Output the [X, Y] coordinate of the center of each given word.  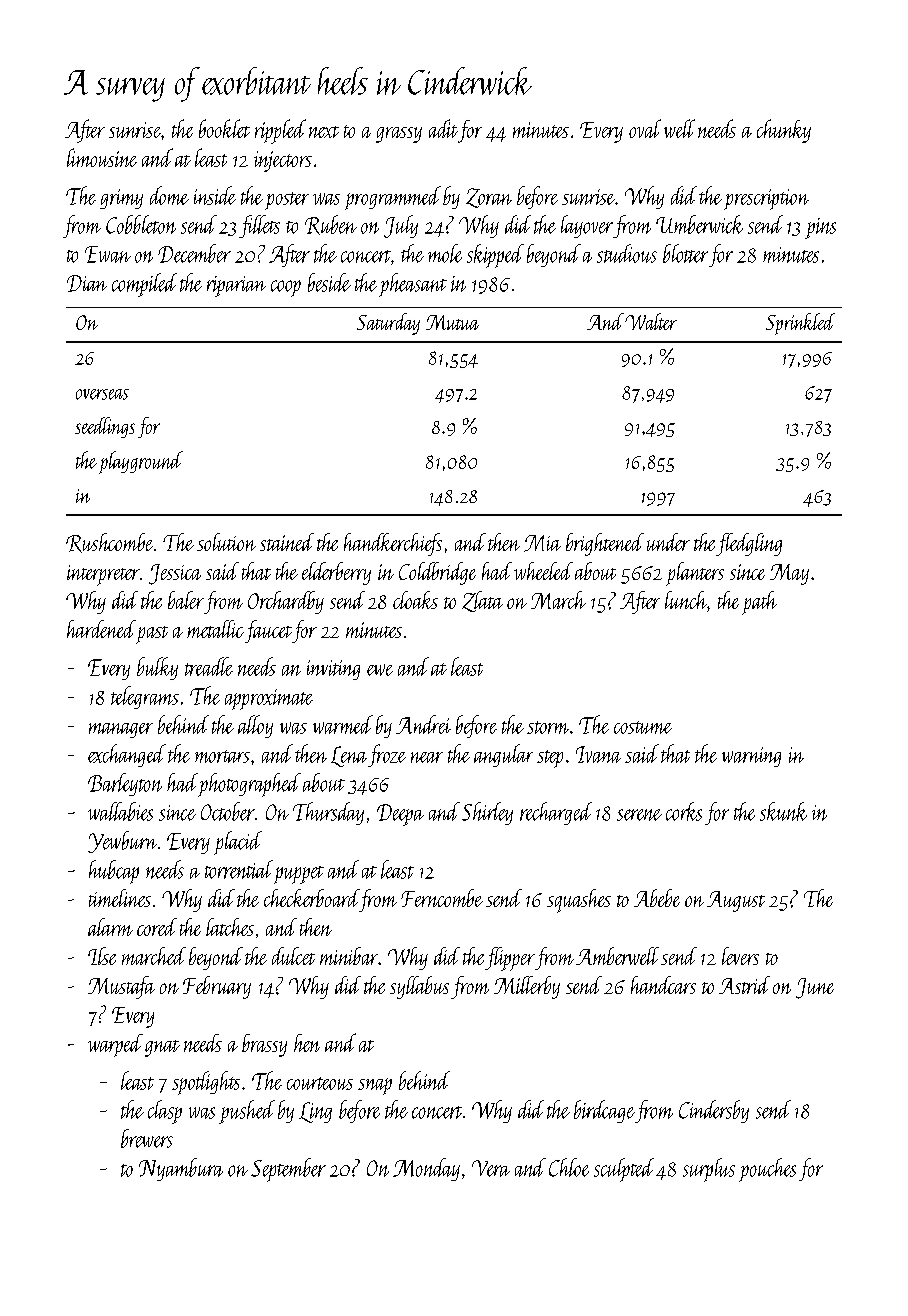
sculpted [624, 1170]
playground [141, 462]
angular [503, 755]
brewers [147, 1138]
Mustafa [121, 987]
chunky [784, 131]
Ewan [108, 254]
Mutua [452, 322]
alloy [255, 726]
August [736, 901]
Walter [651, 321]
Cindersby [714, 1111]
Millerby [527, 987]
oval [645, 128]
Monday [426, 1169]
